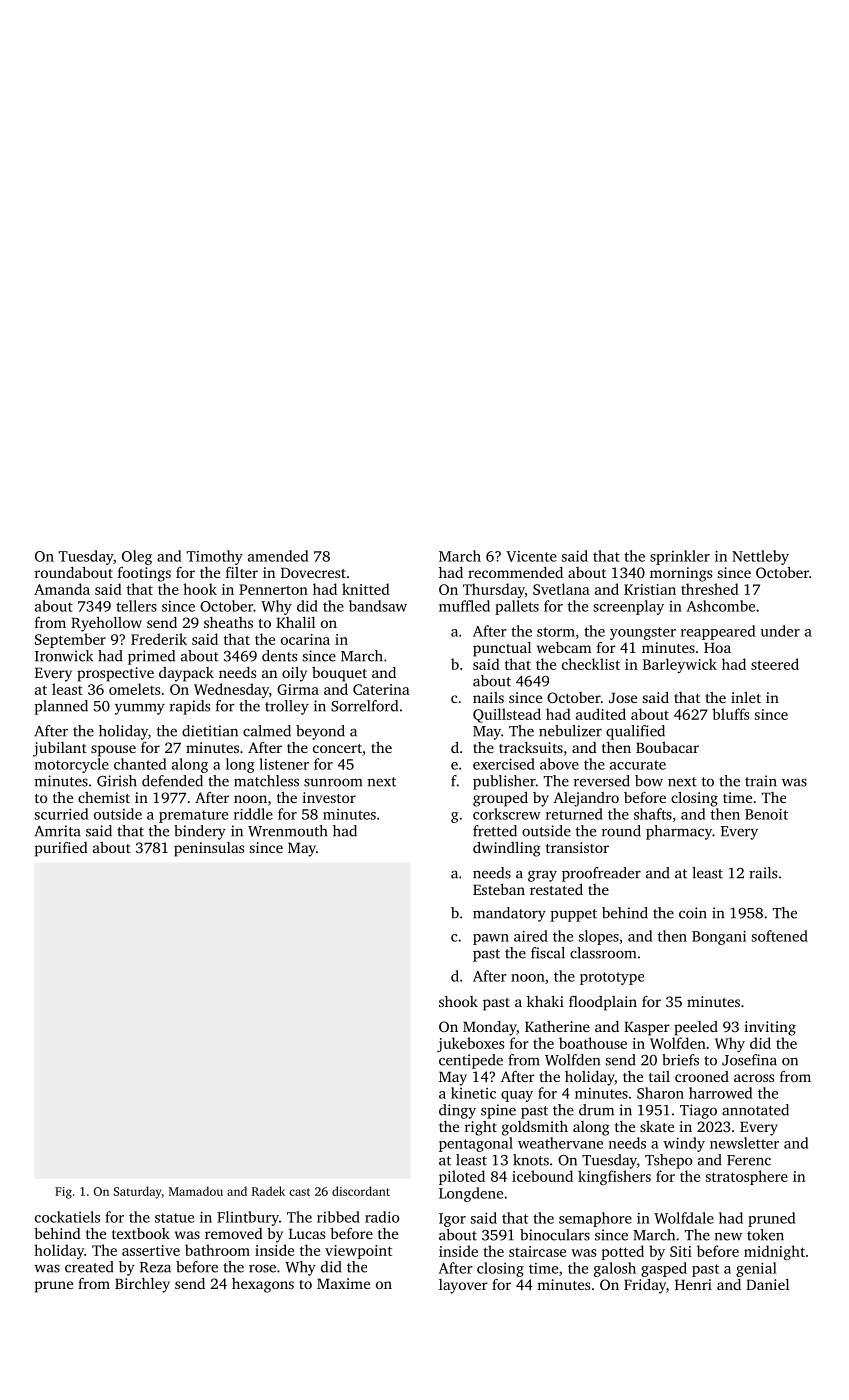  Describe the element at coordinates (747, 1177) in the document. I see `stratosphere` at that location.
